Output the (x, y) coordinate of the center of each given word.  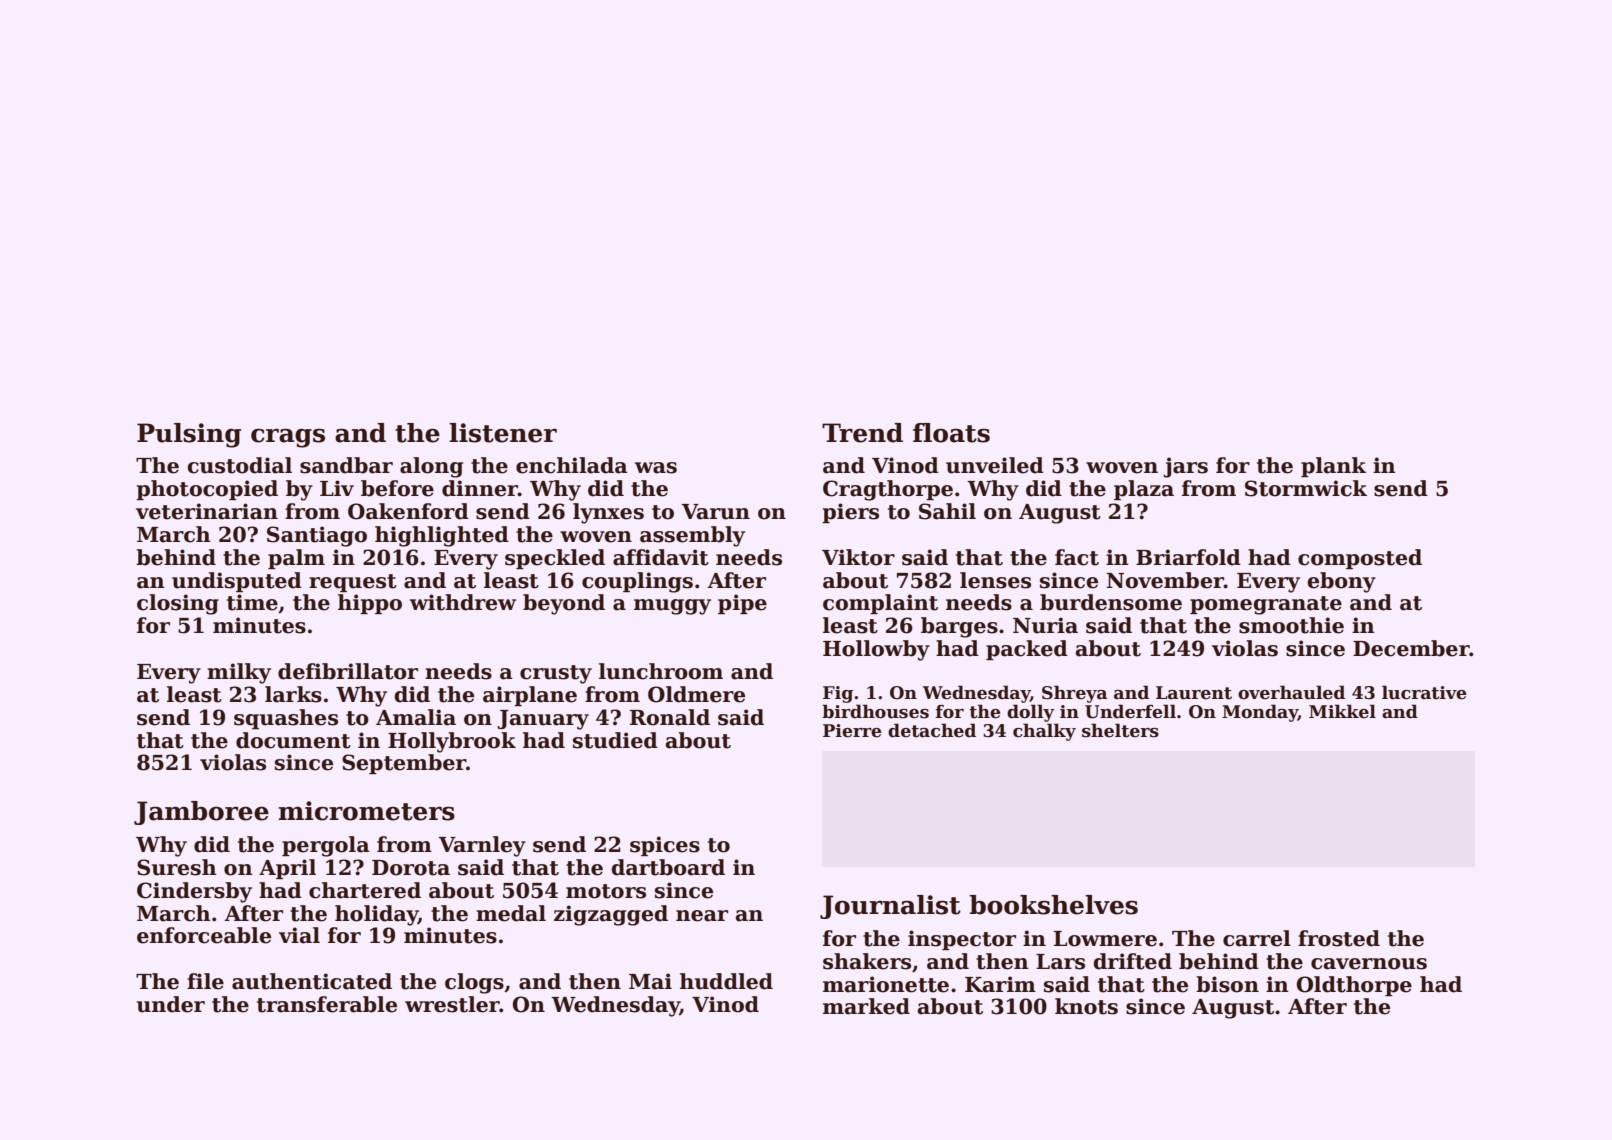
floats (951, 433)
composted (1360, 559)
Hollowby (876, 650)
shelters (1120, 730)
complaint (880, 604)
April (287, 869)
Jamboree (201, 813)
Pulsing (189, 435)
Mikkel (1342, 711)
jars (1185, 467)
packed (1027, 650)
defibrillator (348, 671)
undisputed (237, 582)
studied (615, 740)
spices (665, 846)
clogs (474, 983)
